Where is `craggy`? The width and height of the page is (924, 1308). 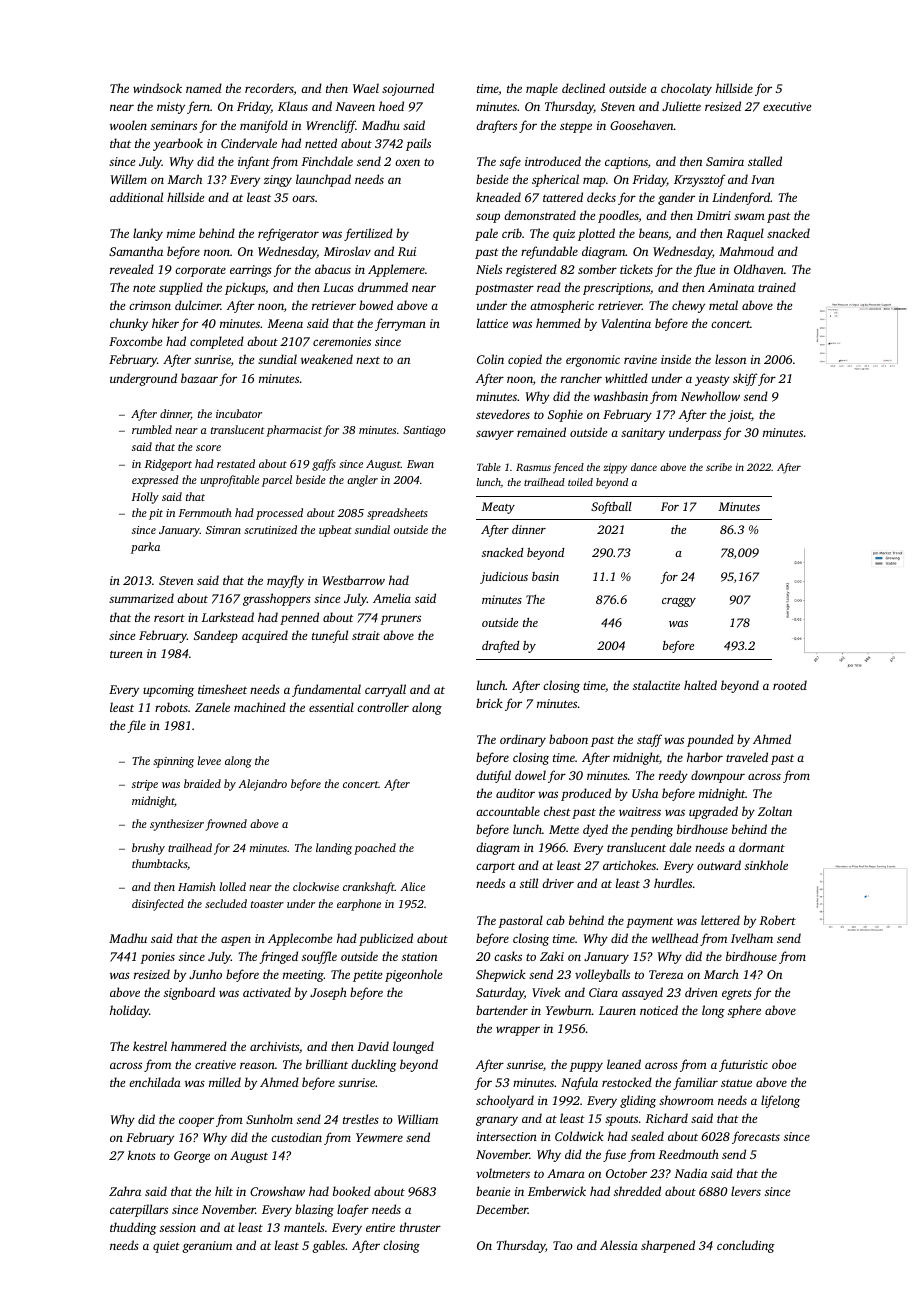 craggy is located at coordinates (679, 602).
